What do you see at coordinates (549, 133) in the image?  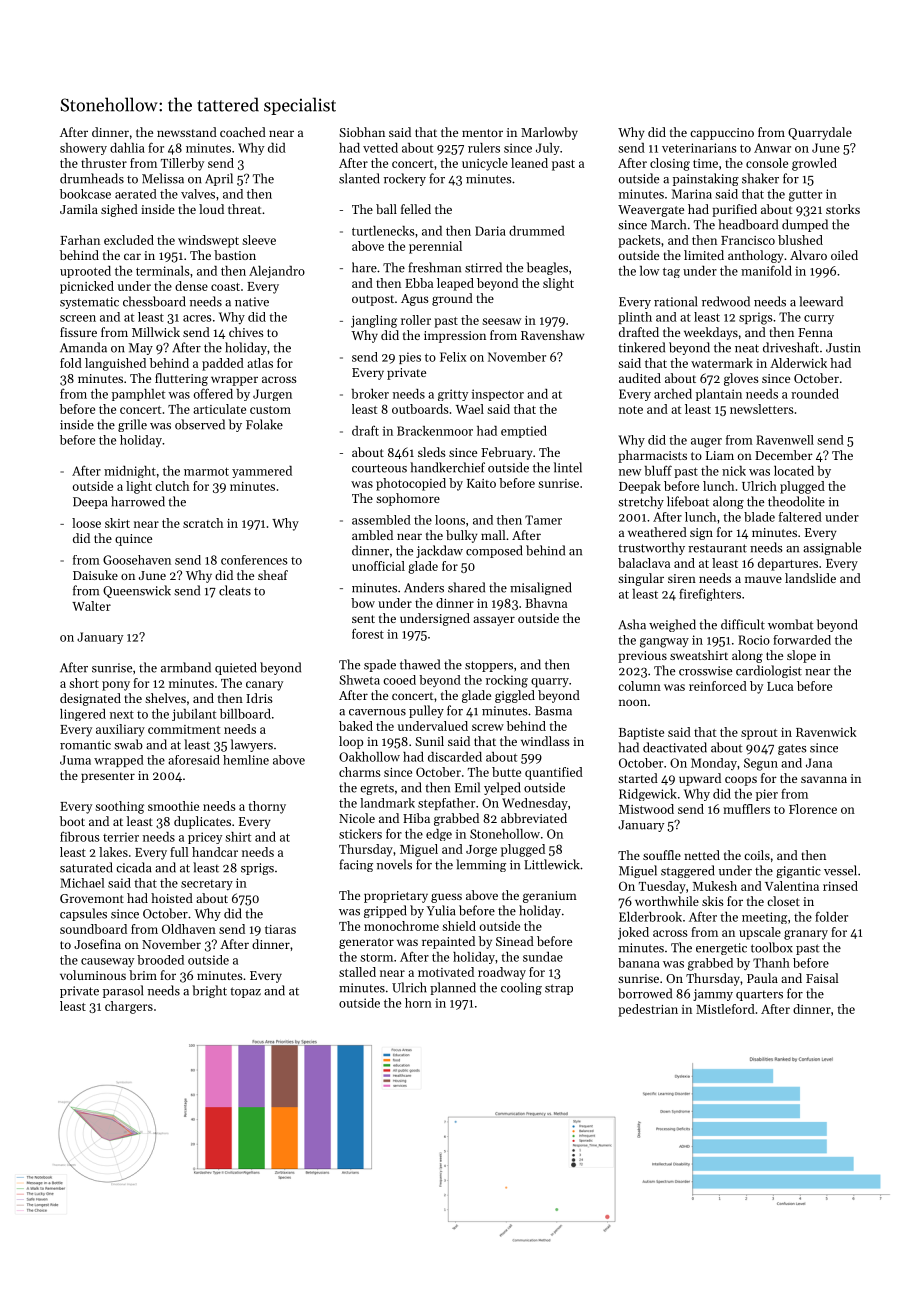 I see `Marlowby` at bounding box center [549, 133].
